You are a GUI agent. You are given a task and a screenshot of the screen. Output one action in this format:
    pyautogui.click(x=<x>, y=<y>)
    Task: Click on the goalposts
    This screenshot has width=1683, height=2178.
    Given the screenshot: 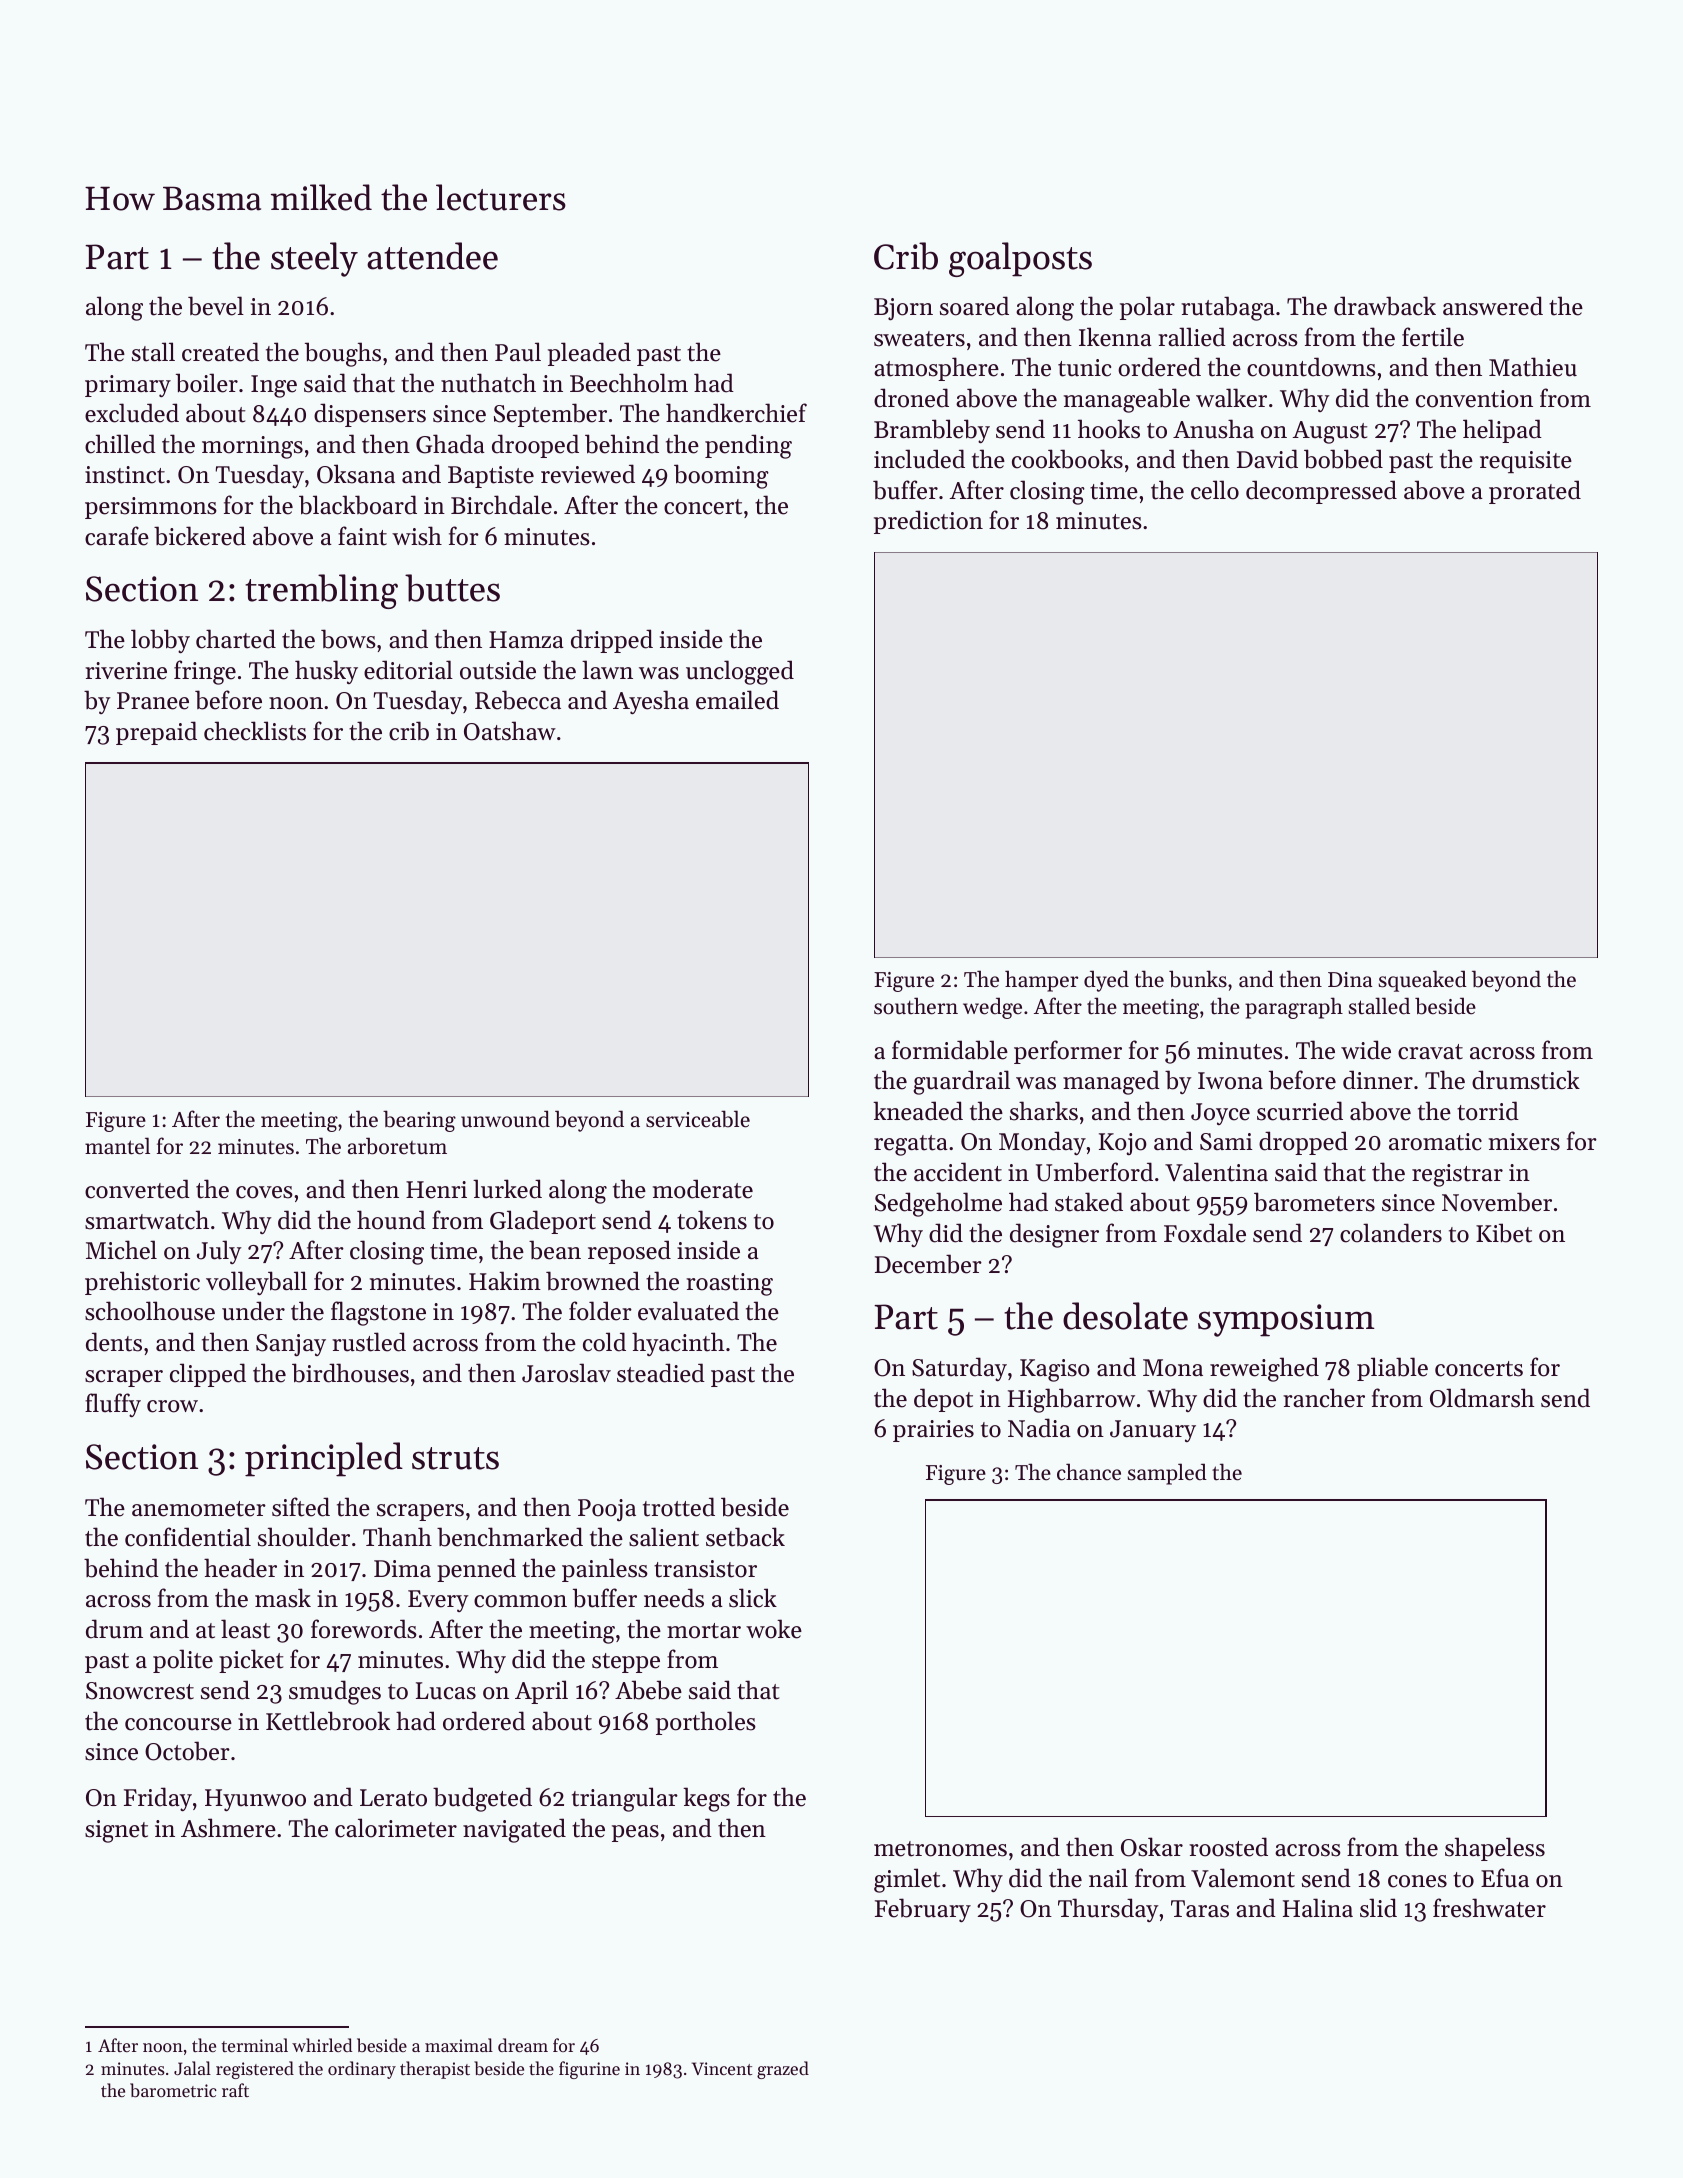 What is the action you would take?
    pyautogui.click(x=1020, y=259)
